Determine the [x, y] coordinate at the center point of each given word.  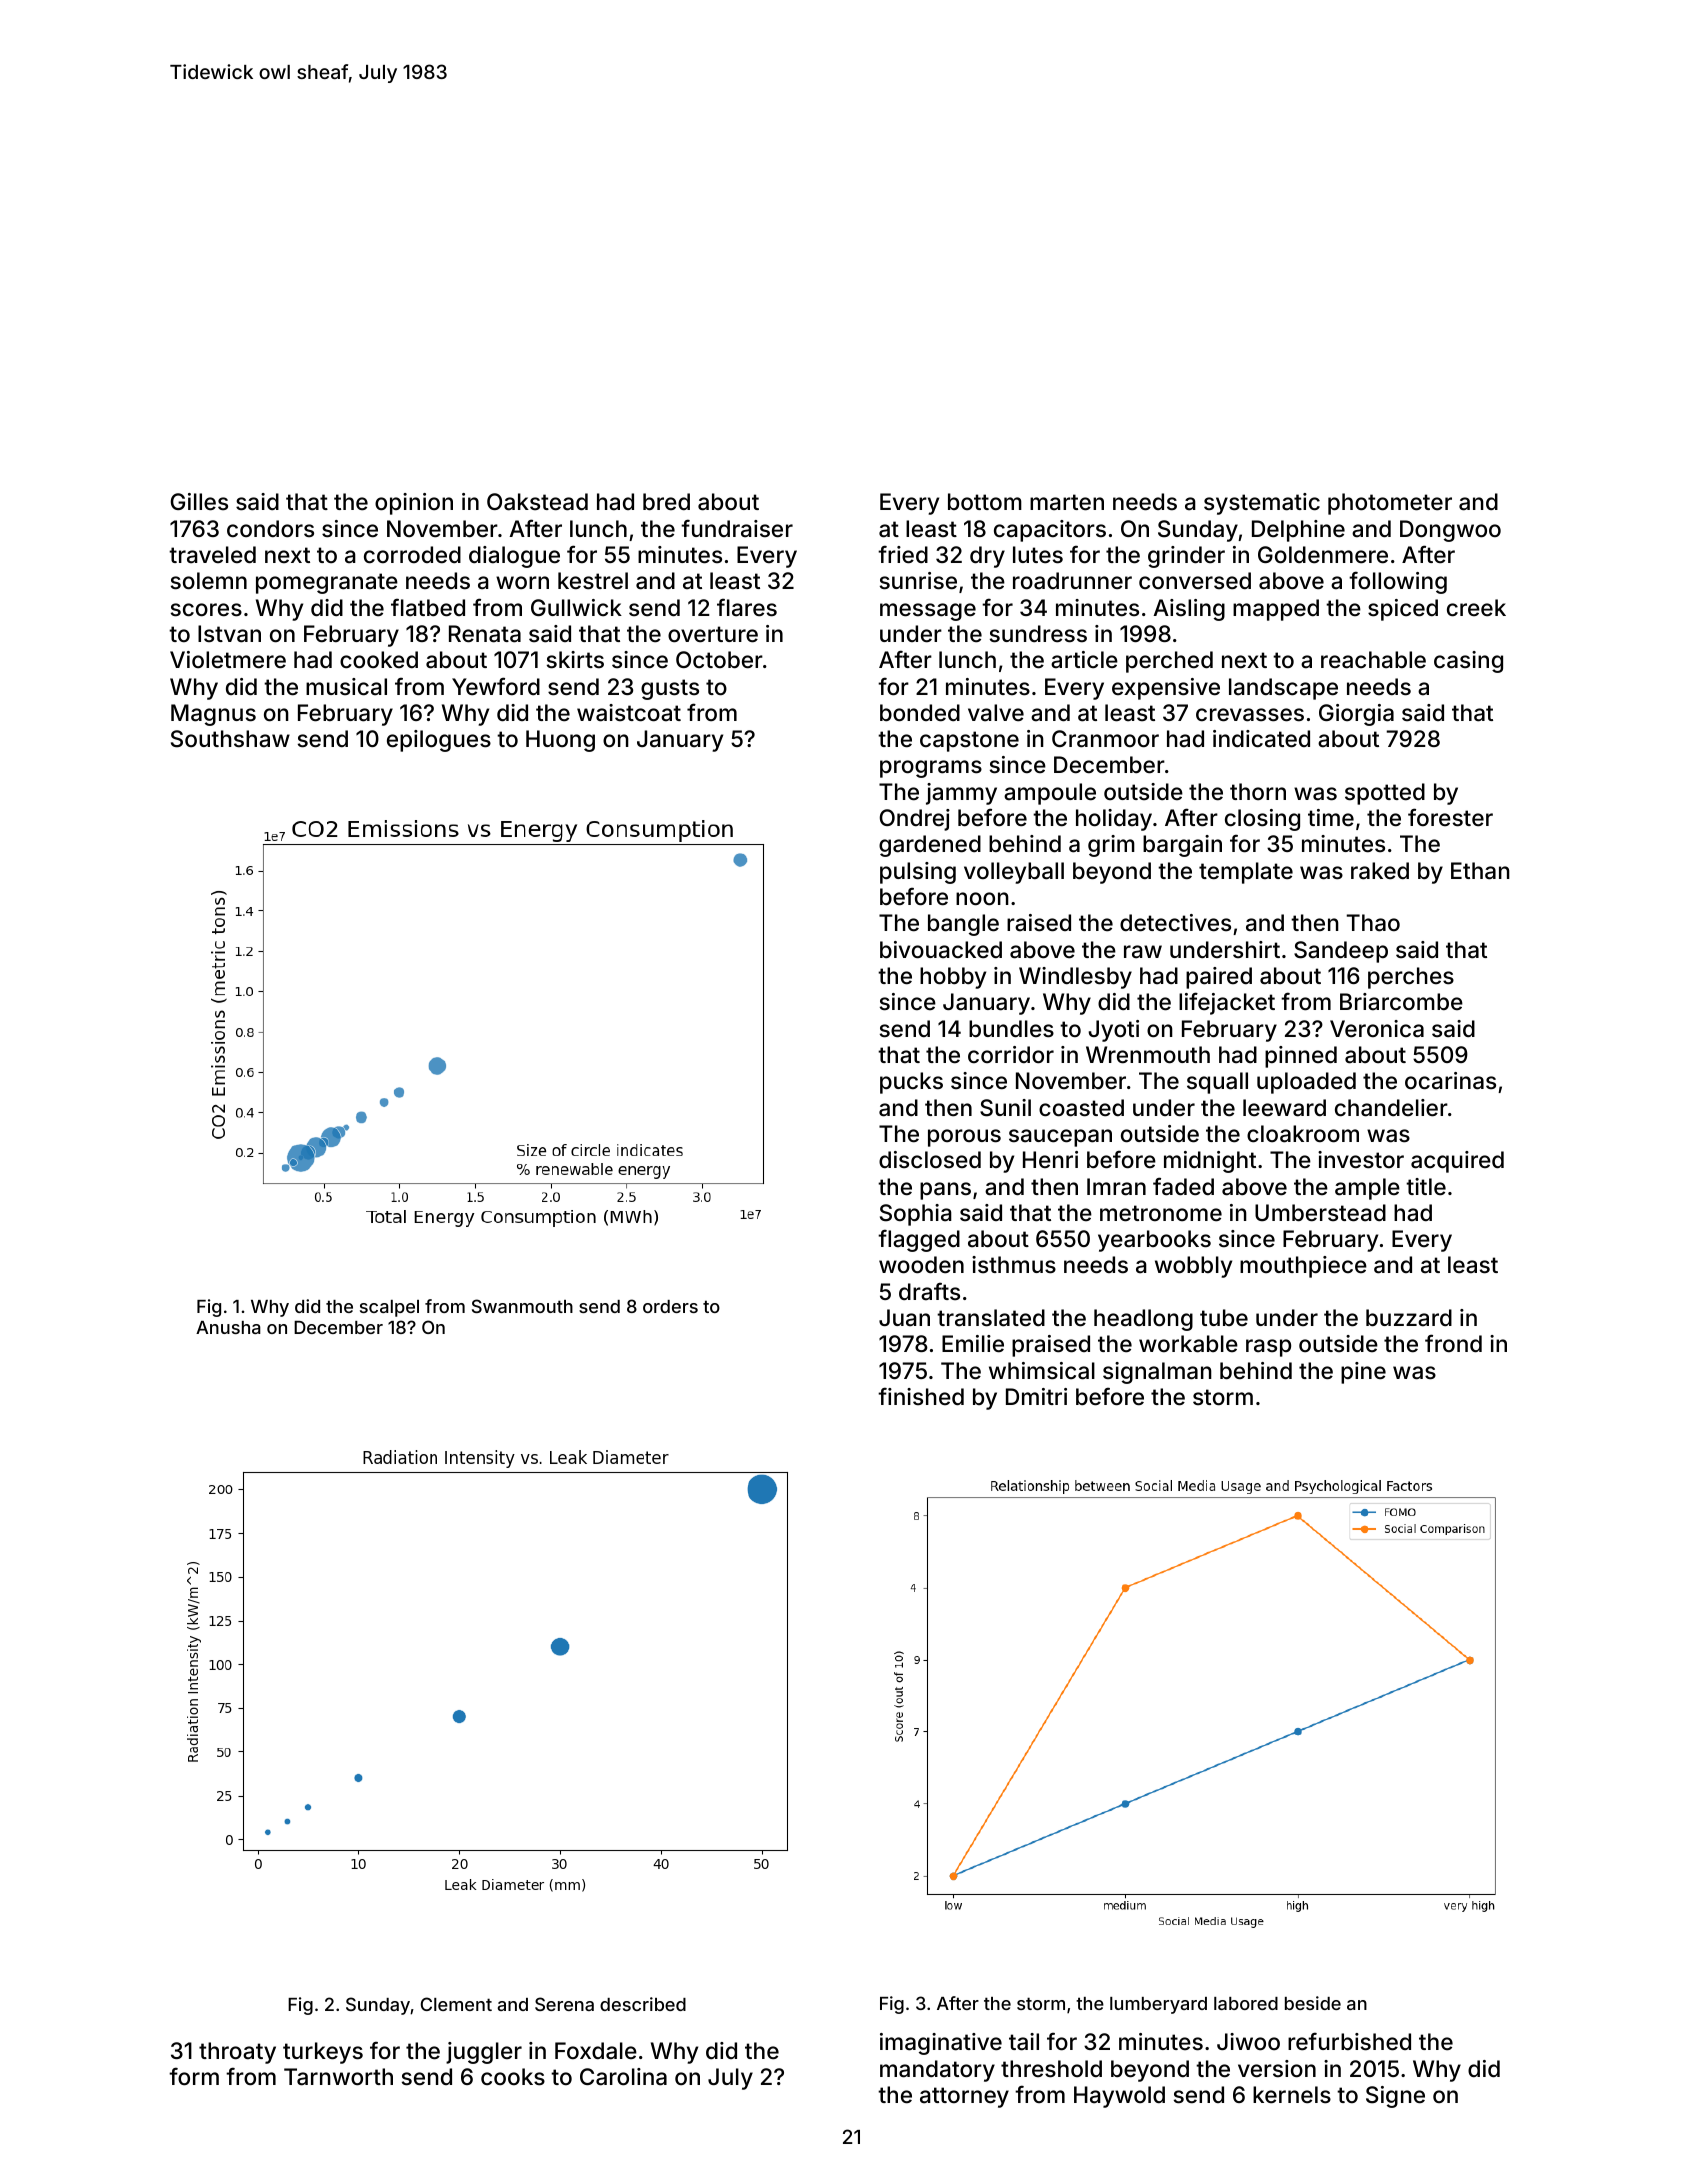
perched [1169, 662]
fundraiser [737, 528]
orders [670, 1306]
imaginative [941, 2044]
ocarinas [1450, 1081]
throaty [237, 2053]
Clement [456, 2004]
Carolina [623, 2077]
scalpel [389, 1308]
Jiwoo [1248, 2042]
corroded [412, 555]
